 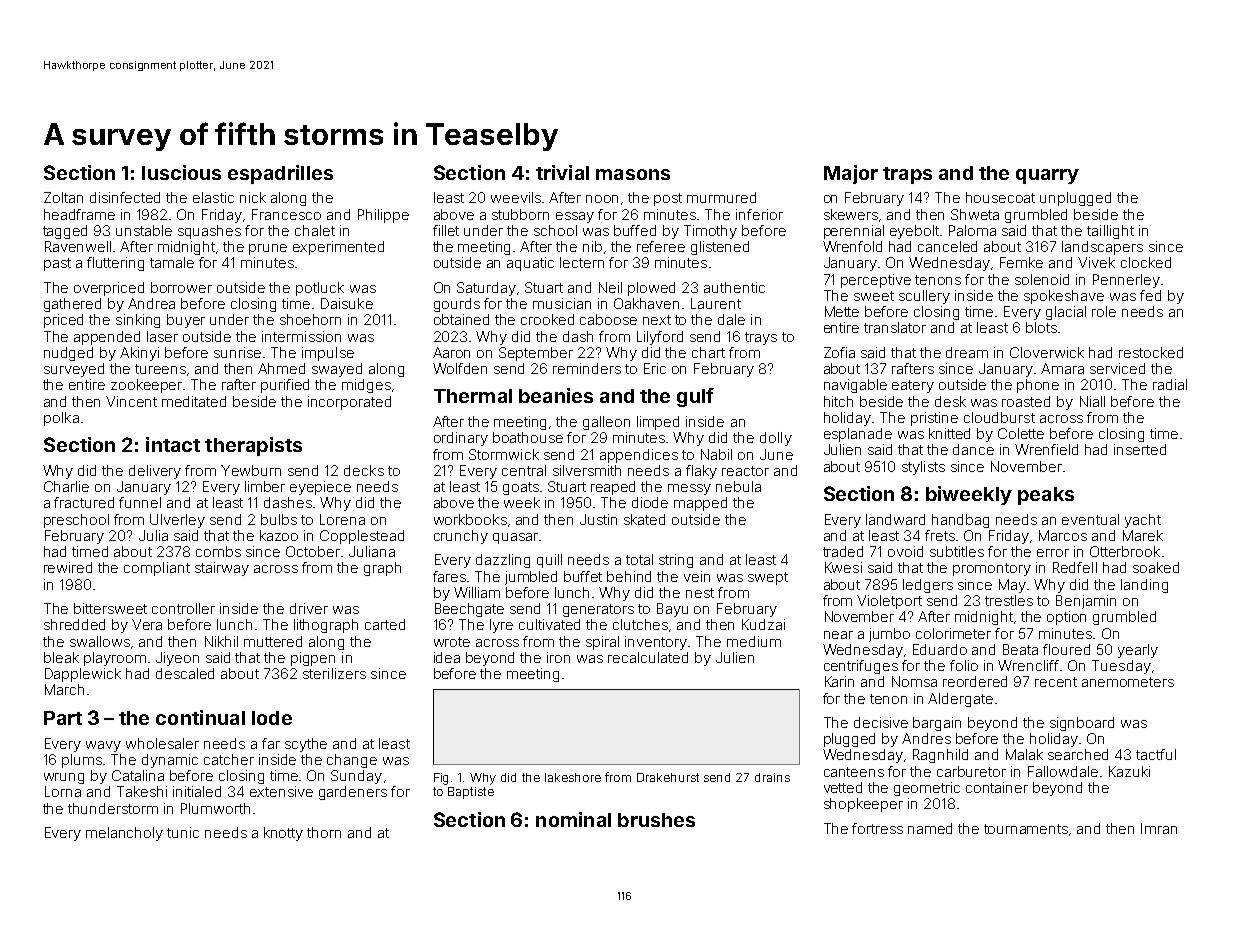 I want to click on luscious, so click(x=181, y=172).
